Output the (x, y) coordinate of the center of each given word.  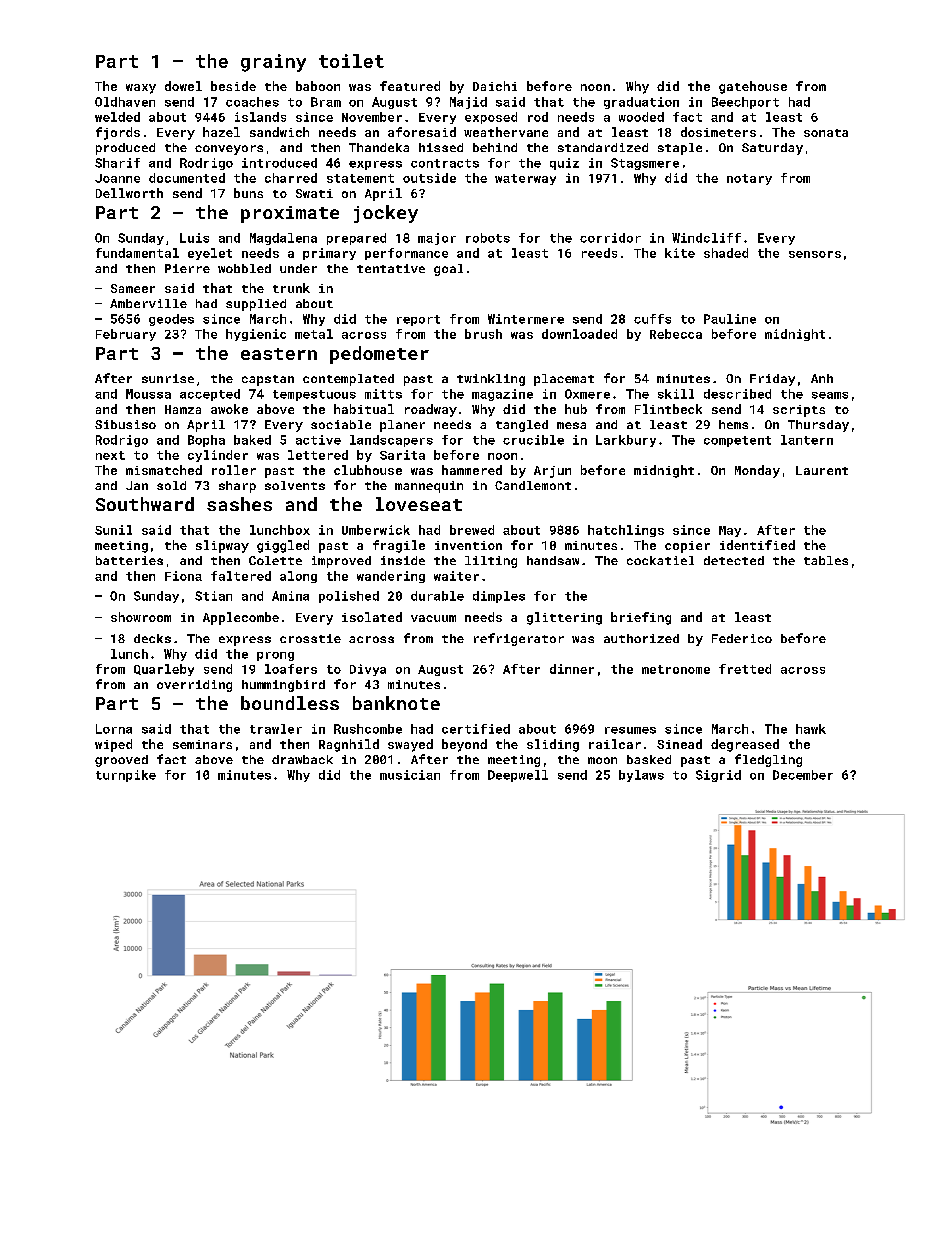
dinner (572, 669)
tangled (522, 426)
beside (233, 86)
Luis (194, 238)
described (737, 394)
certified (476, 729)
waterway (525, 179)
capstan (268, 380)
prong (275, 656)
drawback (302, 759)
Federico (742, 638)
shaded (726, 253)
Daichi (495, 86)
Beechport (745, 103)
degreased (745, 745)
